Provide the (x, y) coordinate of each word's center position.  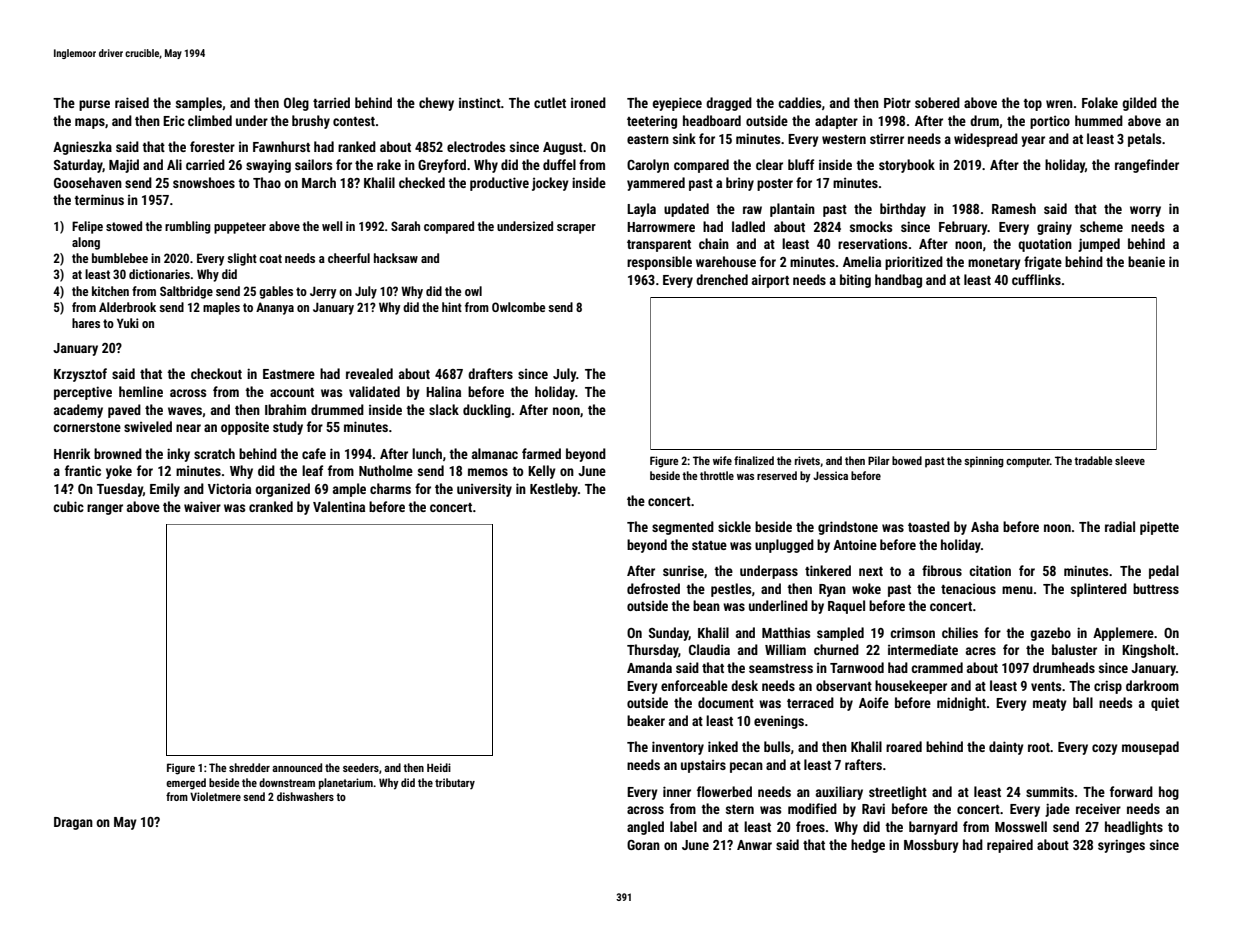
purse (94, 105)
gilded (1139, 104)
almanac (495, 453)
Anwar (754, 845)
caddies (799, 102)
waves (185, 411)
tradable (1093, 460)
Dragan (73, 823)
